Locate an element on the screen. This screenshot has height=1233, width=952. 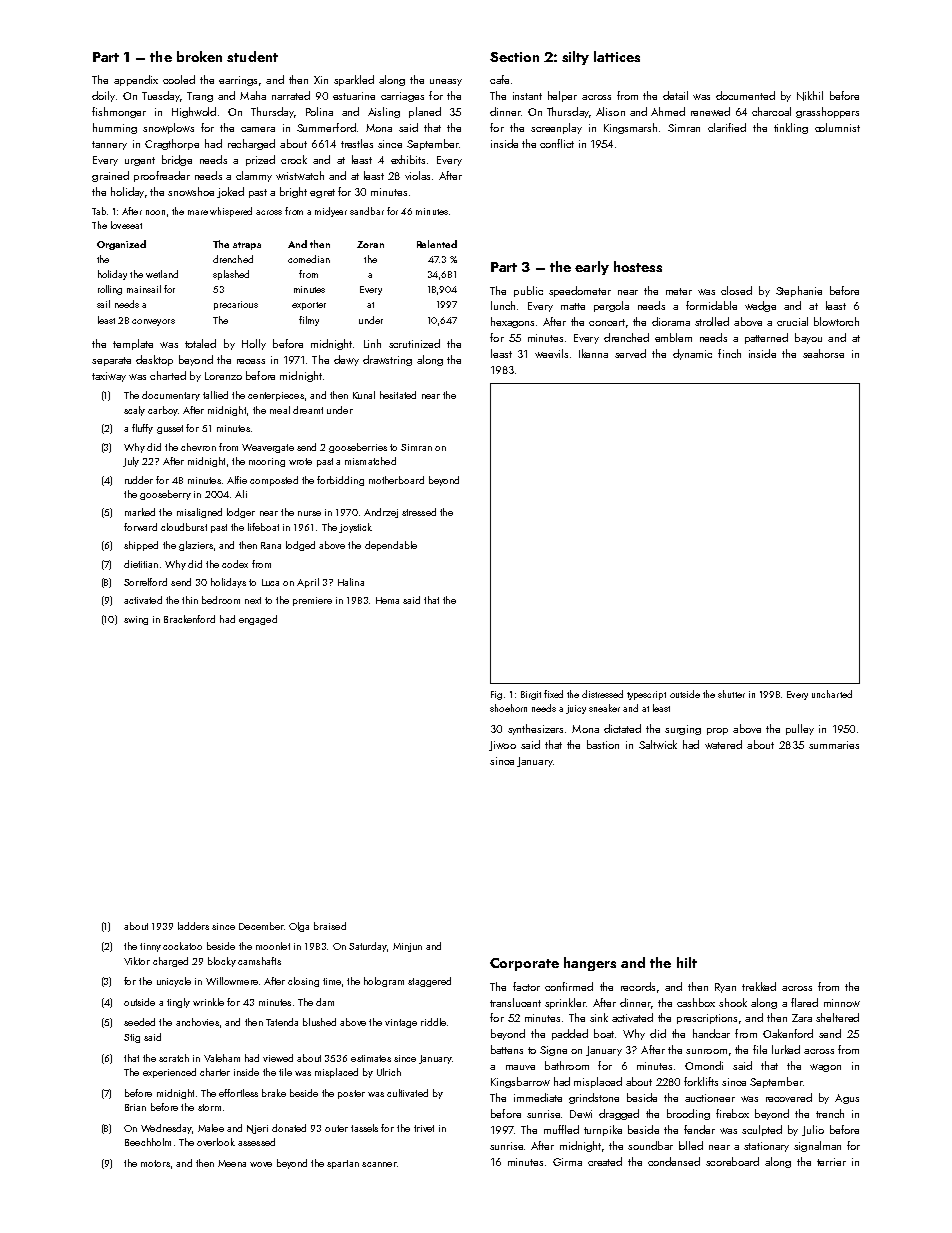
scoreboard is located at coordinates (732, 1161).
